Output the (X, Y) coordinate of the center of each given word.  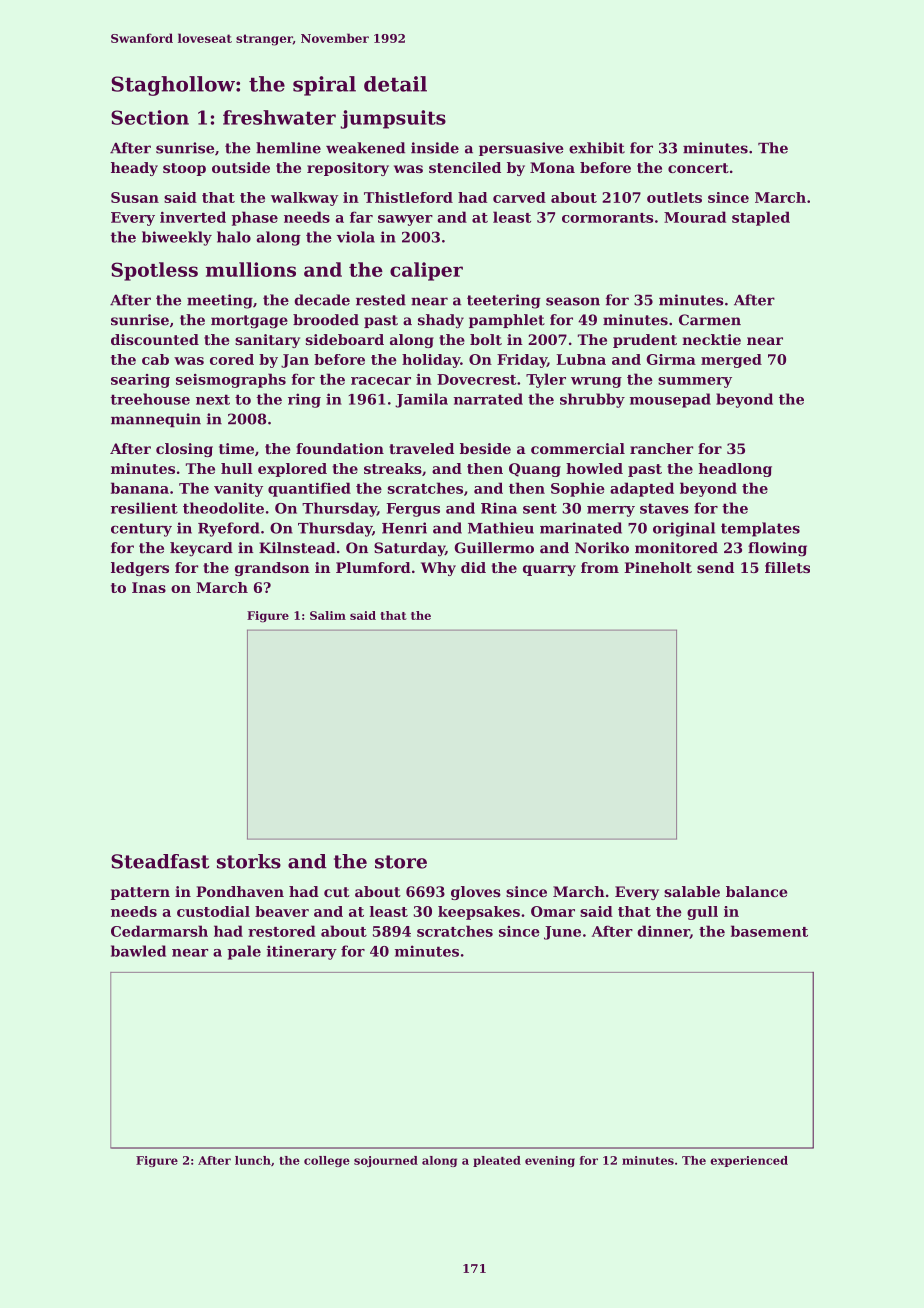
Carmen (710, 320)
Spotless (154, 271)
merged (731, 361)
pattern (140, 893)
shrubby (592, 400)
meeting (220, 301)
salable (692, 891)
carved (519, 197)
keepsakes (479, 913)
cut (337, 892)
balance (756, 891)
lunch (253, 1160)
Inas (149, 587)
